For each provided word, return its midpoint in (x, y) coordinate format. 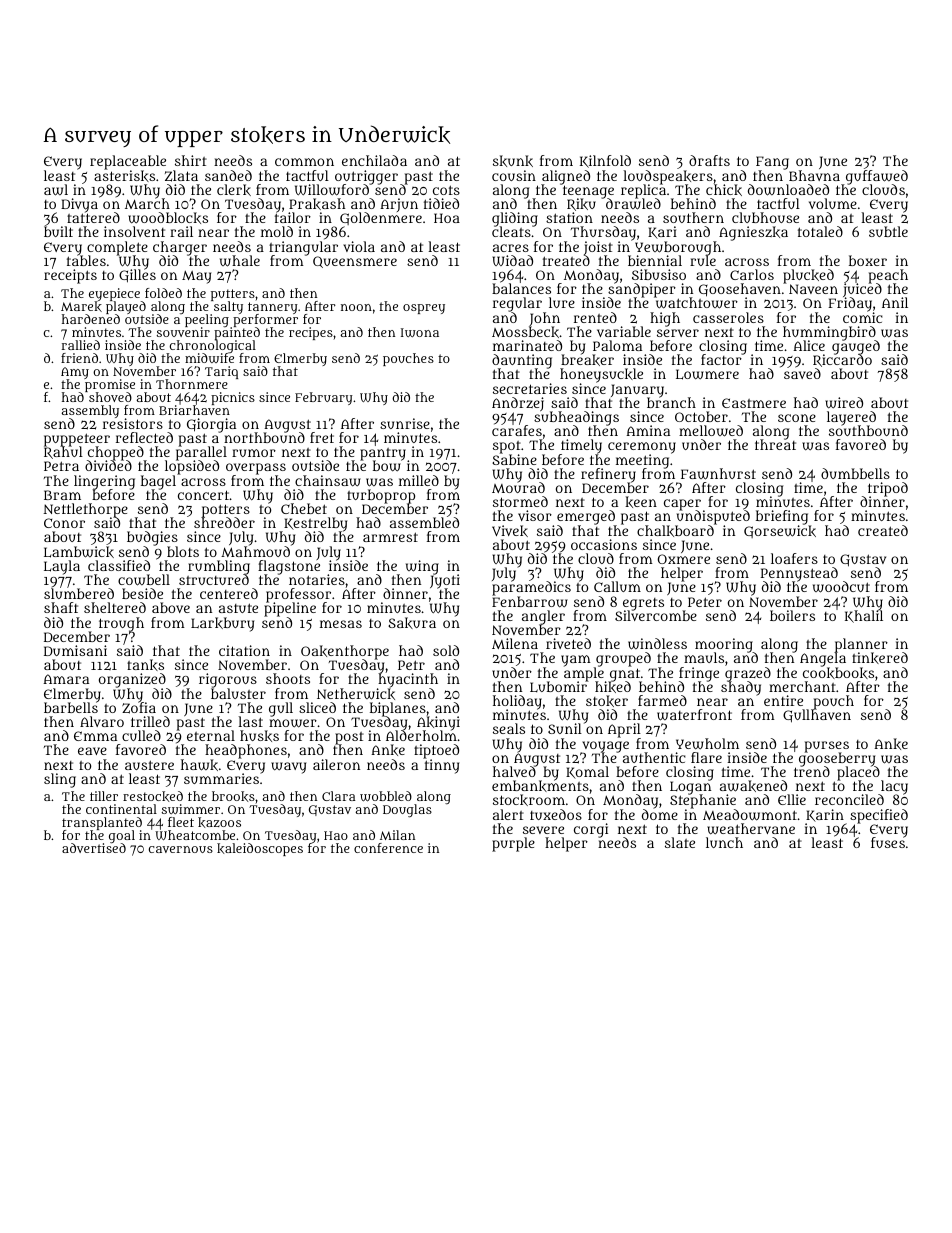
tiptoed (436, 751)
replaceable (128, 162)
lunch (724, 842)
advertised (94, 848)
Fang (772, 163)
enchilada (374, 160)
